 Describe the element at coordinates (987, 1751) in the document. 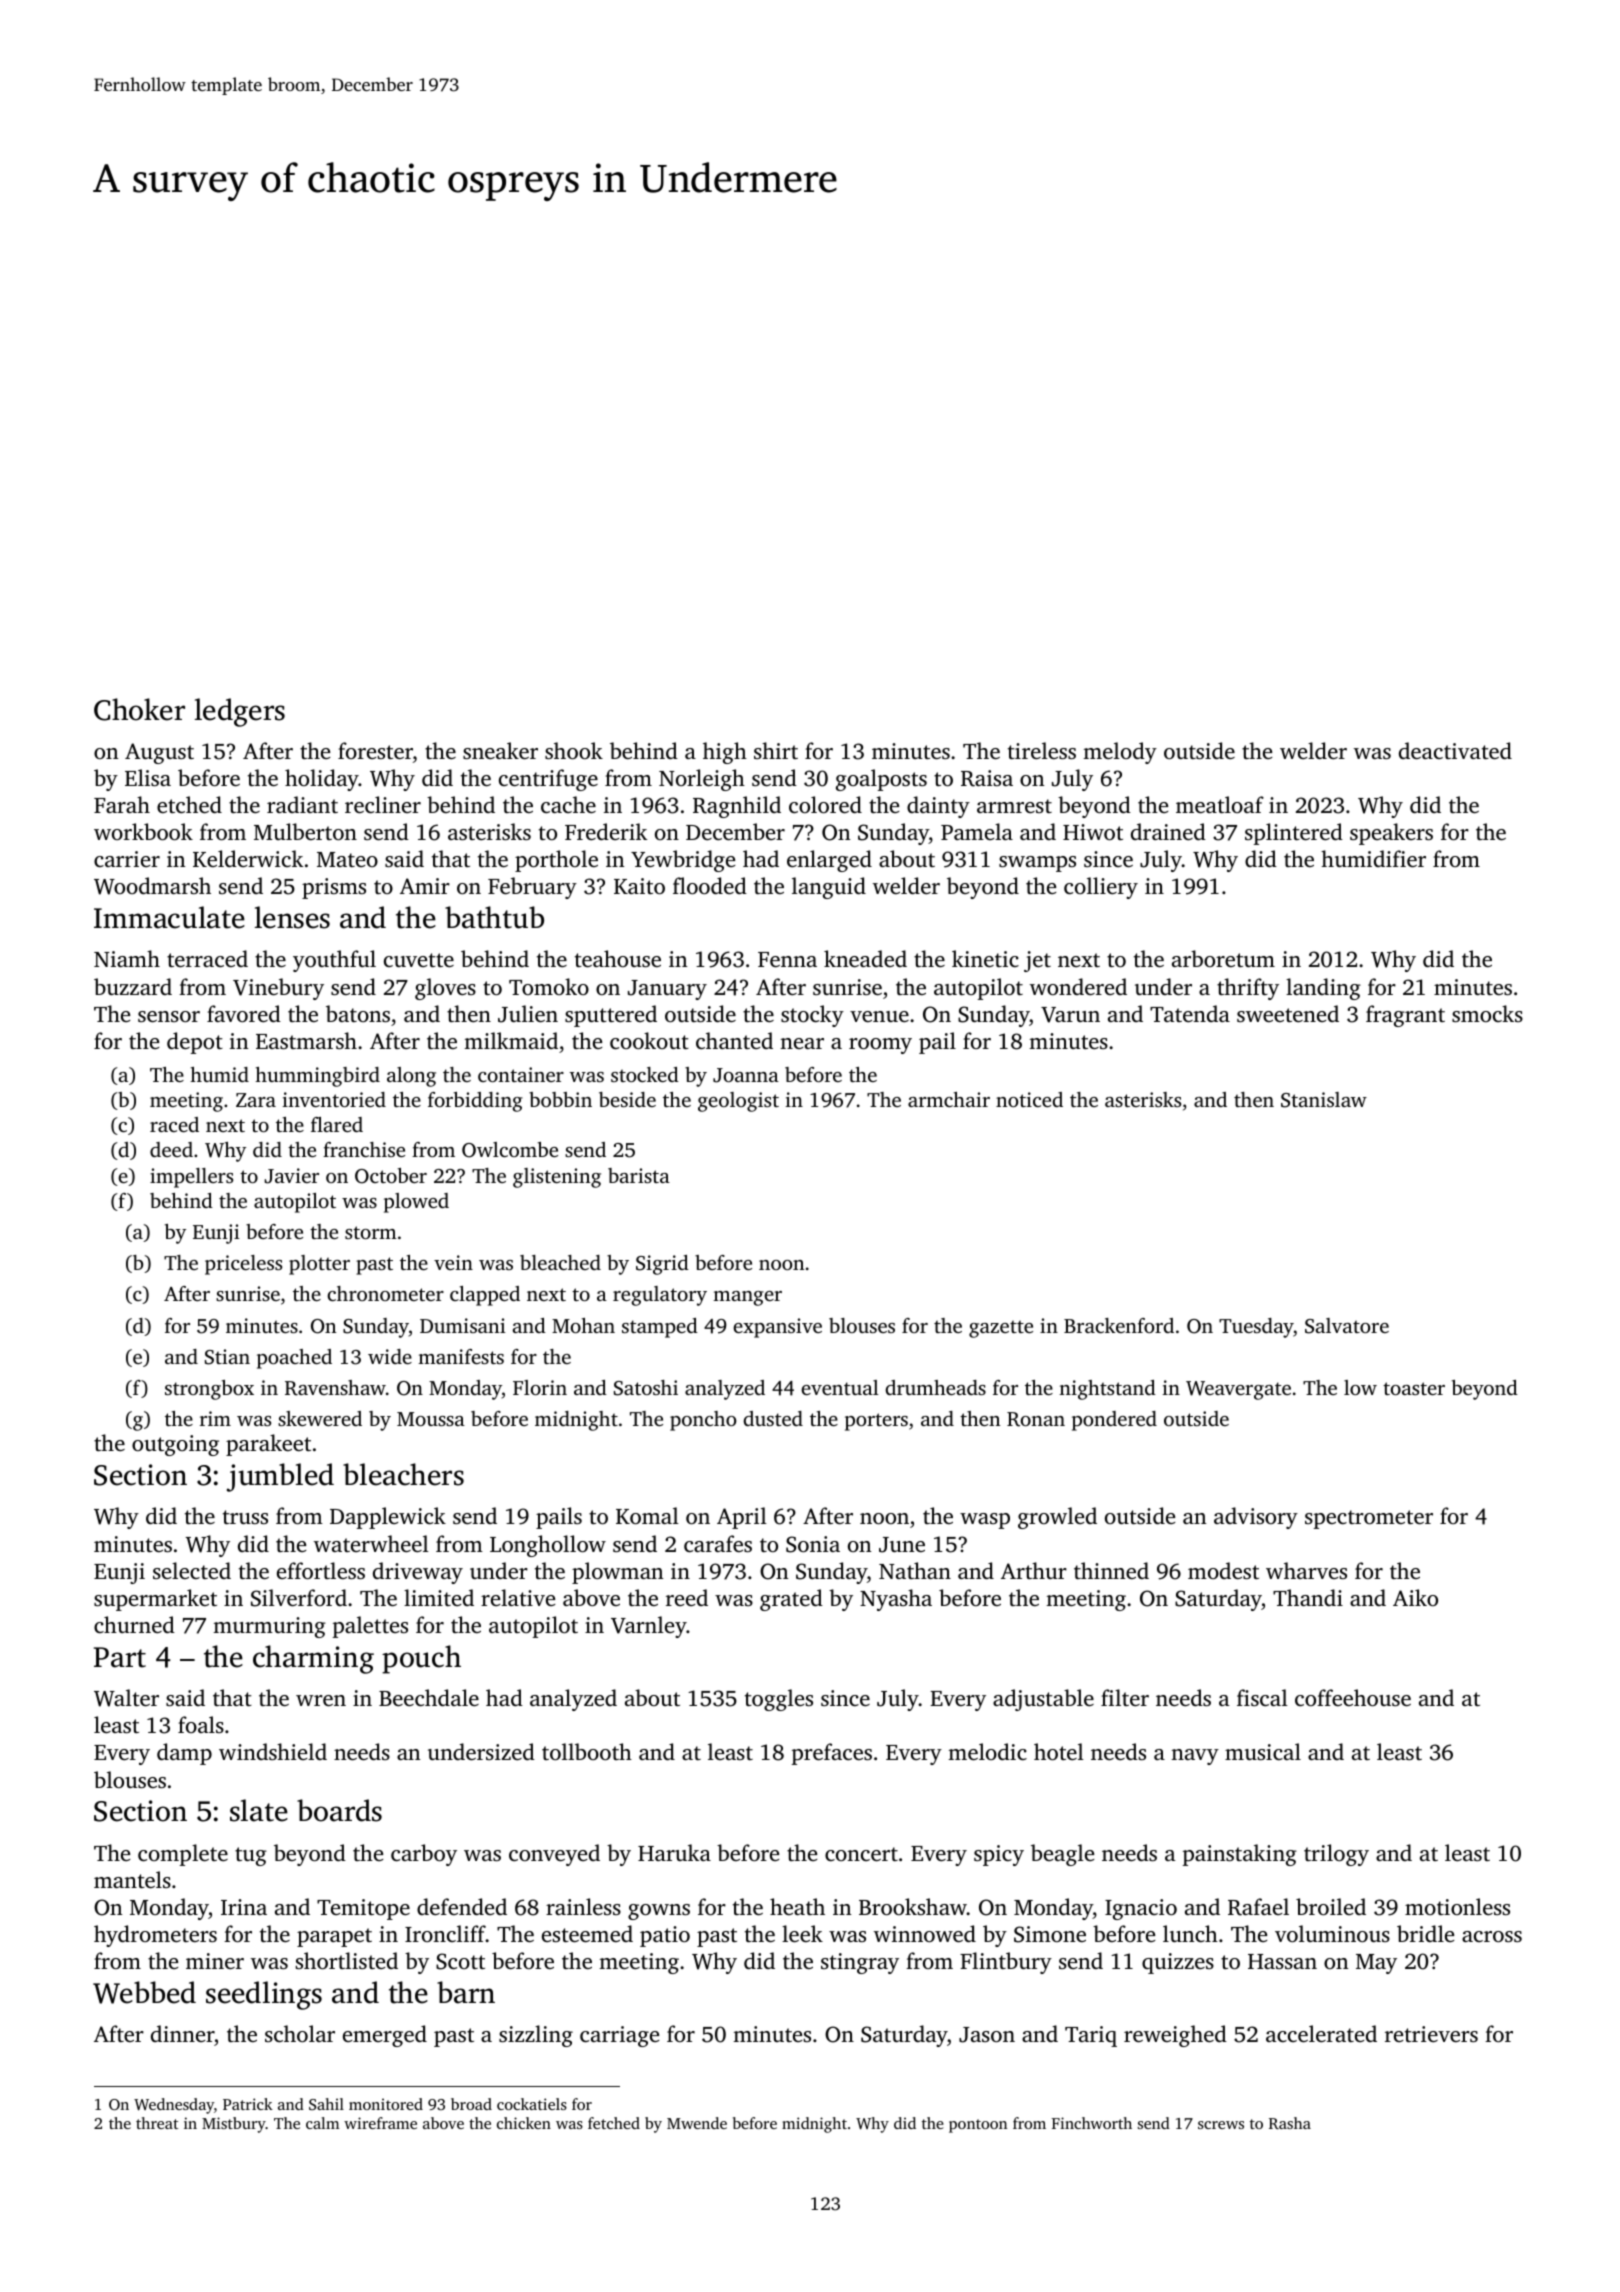

I see `melodic` at that location.
